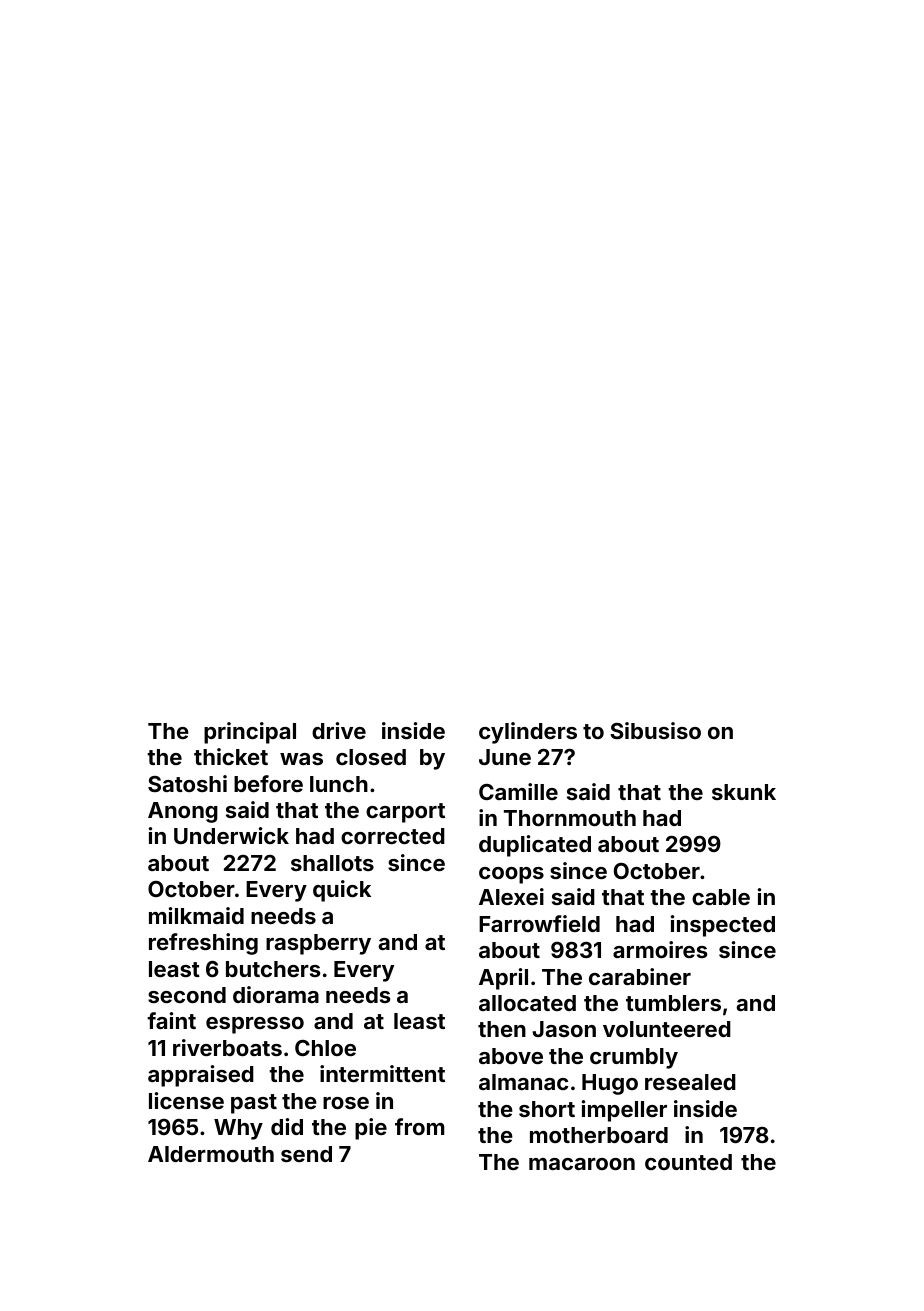 Image resolution: width=924 pixels, height=1311 pixels. Describe the element at coordinates (318, 944) in the page. I see `raspberry` at that location.
